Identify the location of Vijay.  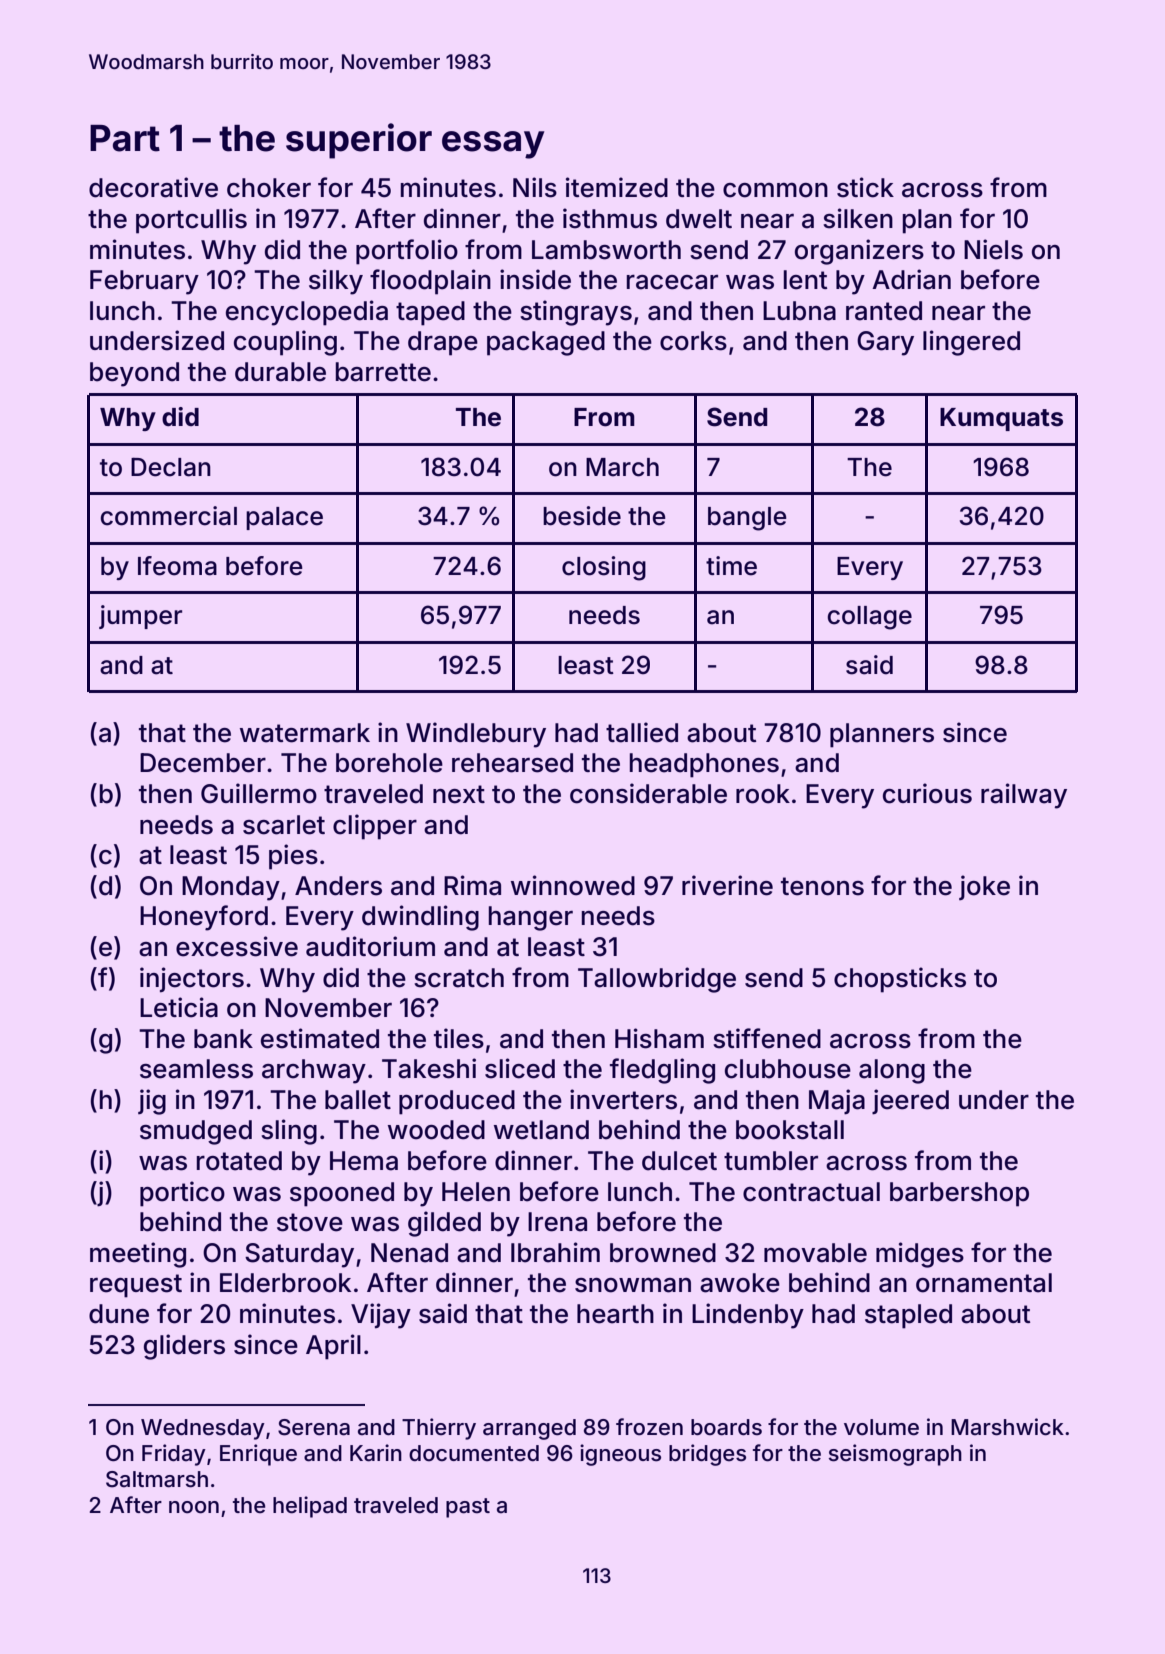
(381, 1316).
